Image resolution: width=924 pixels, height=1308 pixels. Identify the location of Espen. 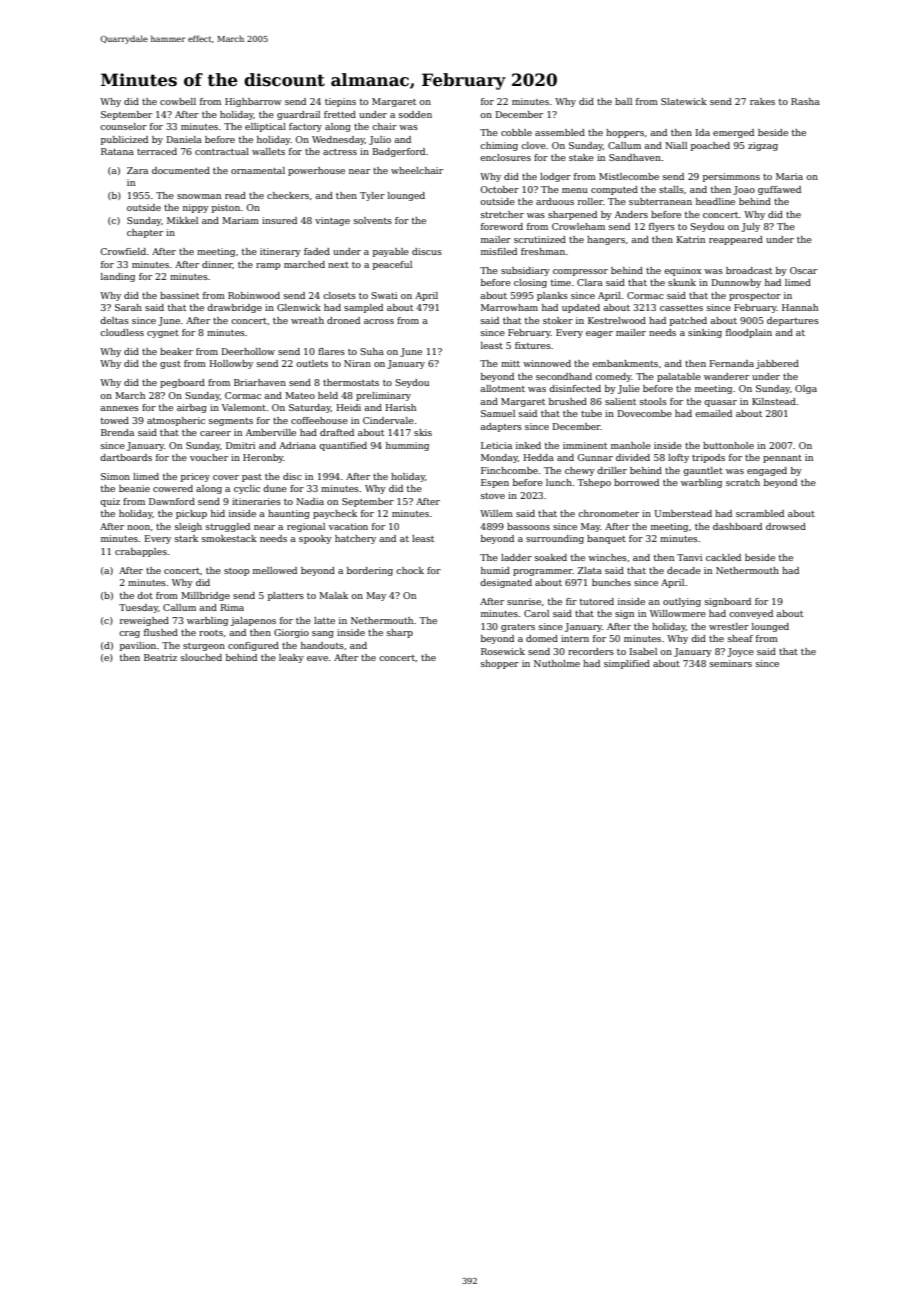
(495, 483).
